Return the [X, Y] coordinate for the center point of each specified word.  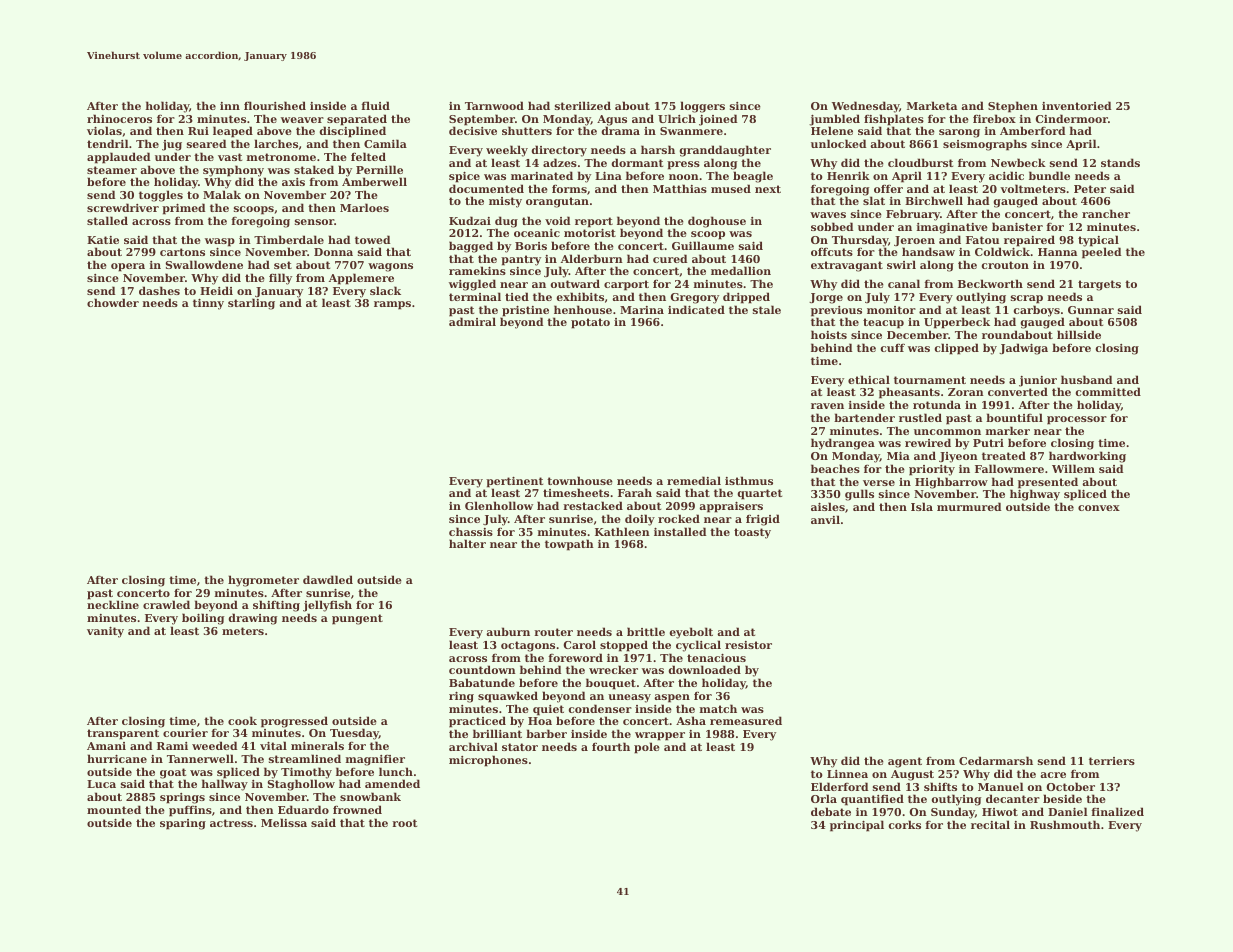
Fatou [982, 240]
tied [517, 296]
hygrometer [263, 581]
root [404, 823]
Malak [222, 194]
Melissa [284, 822]
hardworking [1087, 457]
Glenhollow [499, 505]
